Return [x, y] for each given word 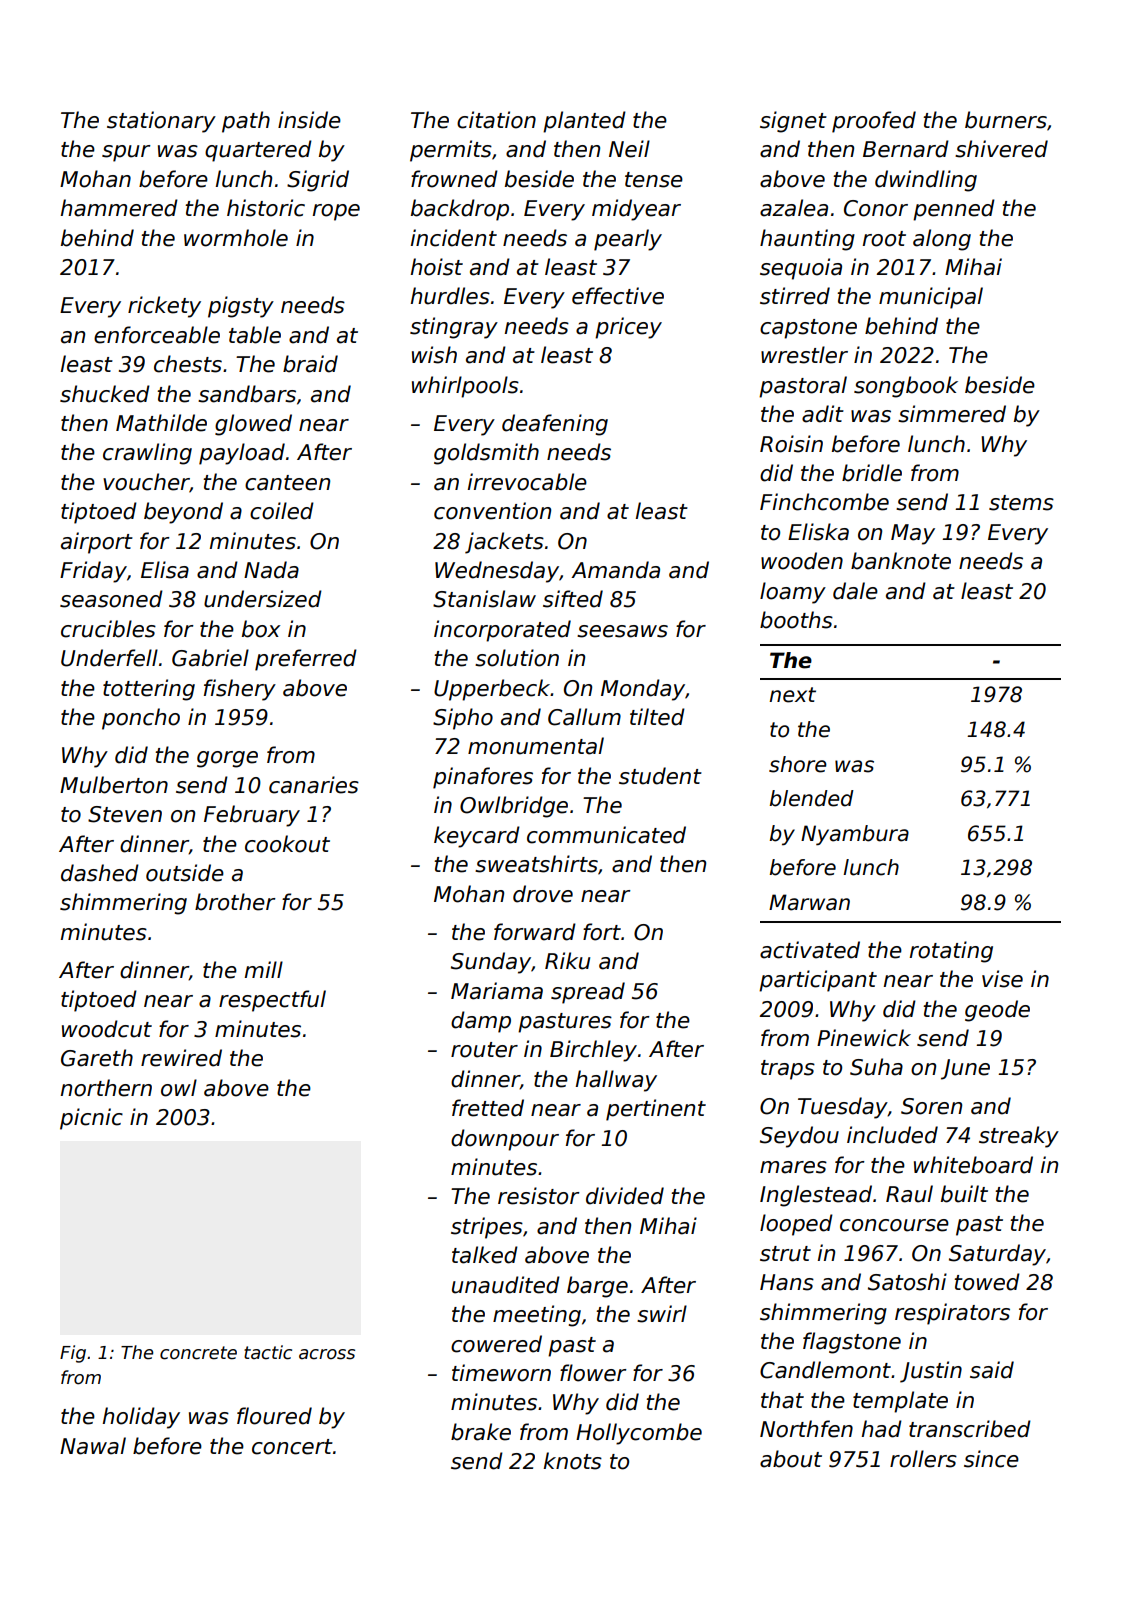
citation [496, 120]
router [484, 1050]
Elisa [165, 570]
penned [954, 210]
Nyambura [855, 835]
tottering [149, 690]
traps [788, 1070]
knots [573, 1461]
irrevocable [527, 482]
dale [855, 591]
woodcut [107, 1029]
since [991, 1459]
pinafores [483, 778]
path [246, 122]
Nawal [93, 1446]
